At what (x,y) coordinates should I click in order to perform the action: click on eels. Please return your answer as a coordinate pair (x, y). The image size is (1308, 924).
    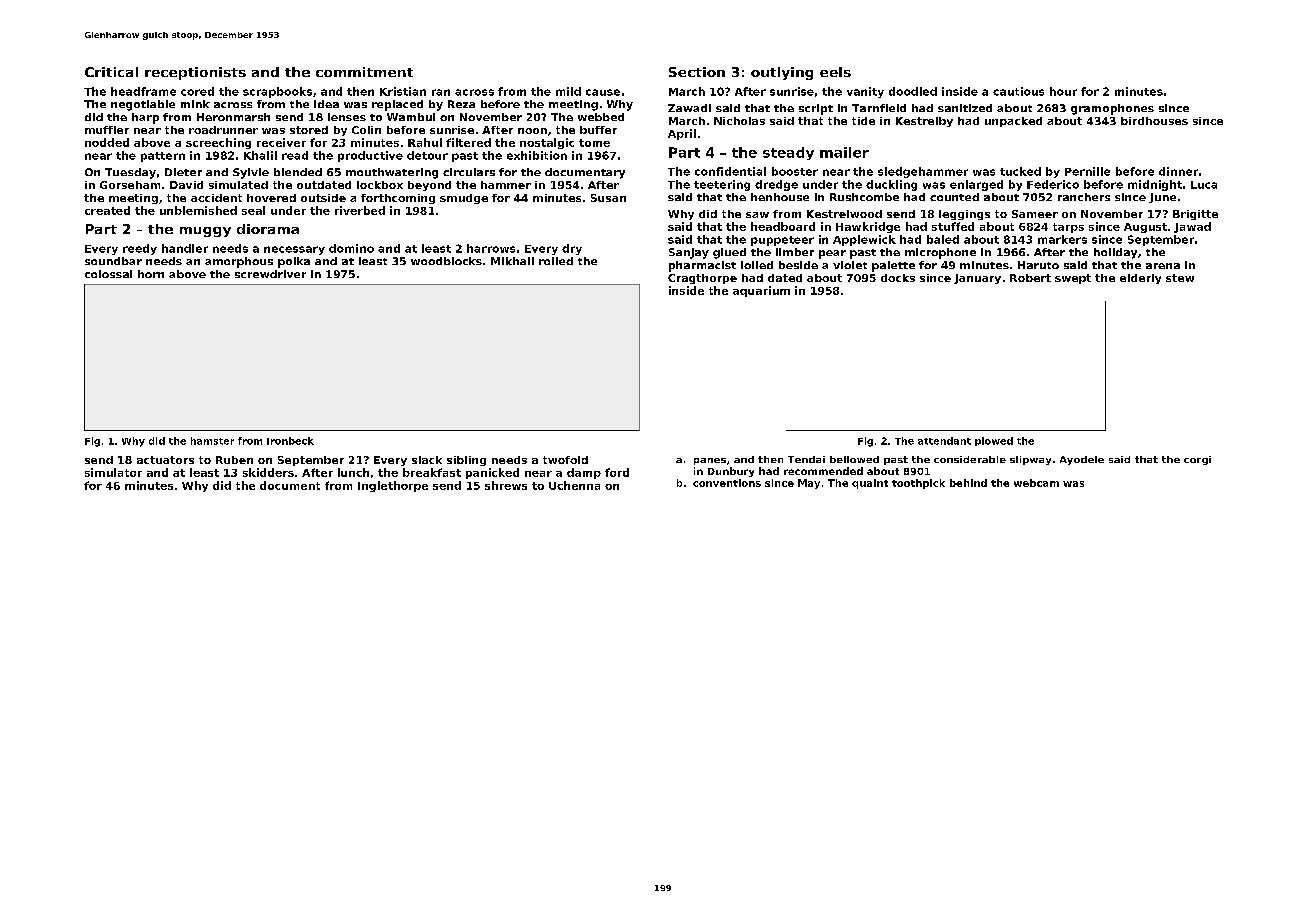
    Looking at the image, I should click on (835, 72).
